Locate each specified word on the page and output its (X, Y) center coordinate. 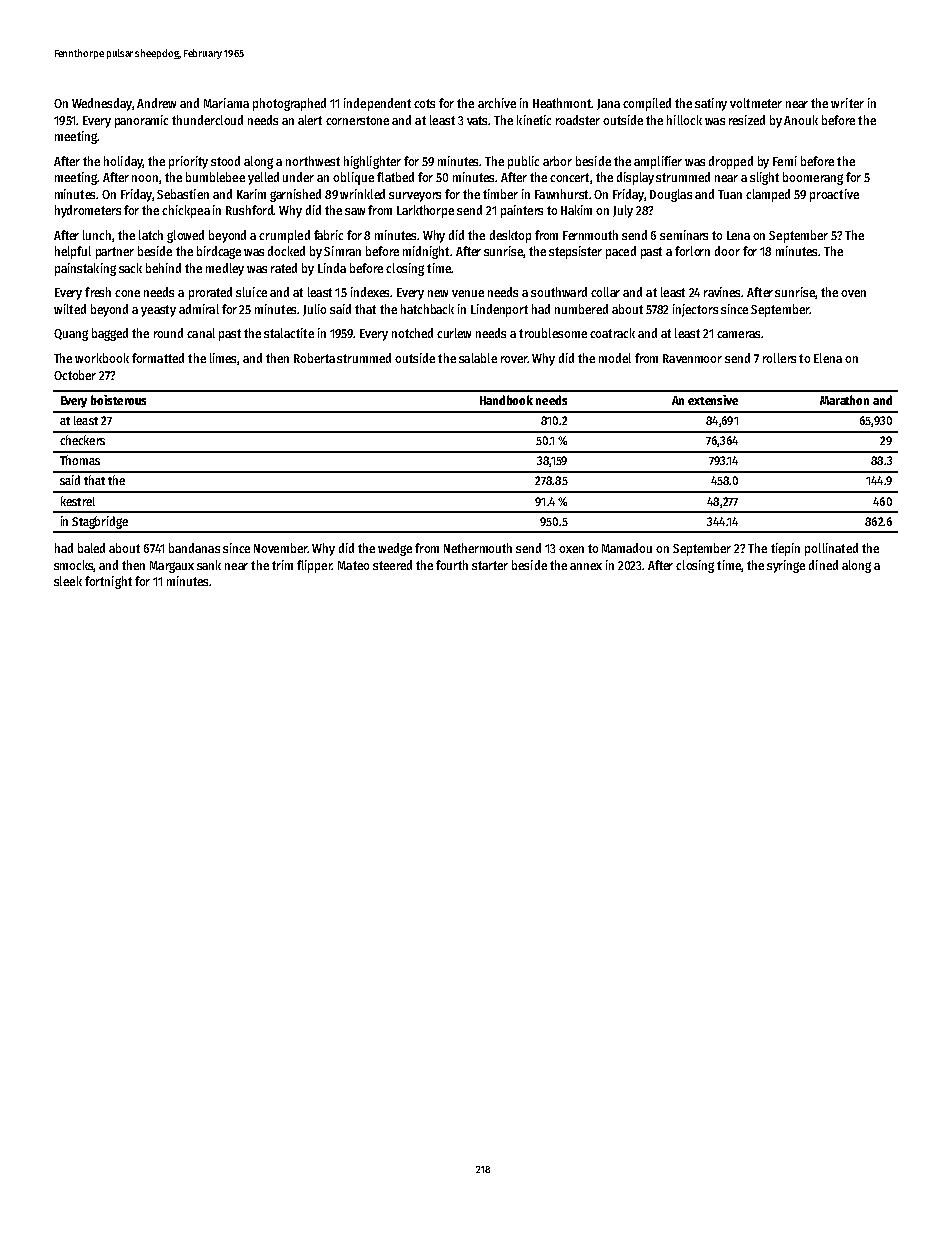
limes (224, 359)
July (623, 211)
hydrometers (88, 211)
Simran (342, 251)
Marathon (844, 400)
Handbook (506, 400)
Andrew (156, 103)
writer (847, 103)
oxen (571, 549)
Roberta (314, 358)
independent (377, 104)
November (280, 548)
